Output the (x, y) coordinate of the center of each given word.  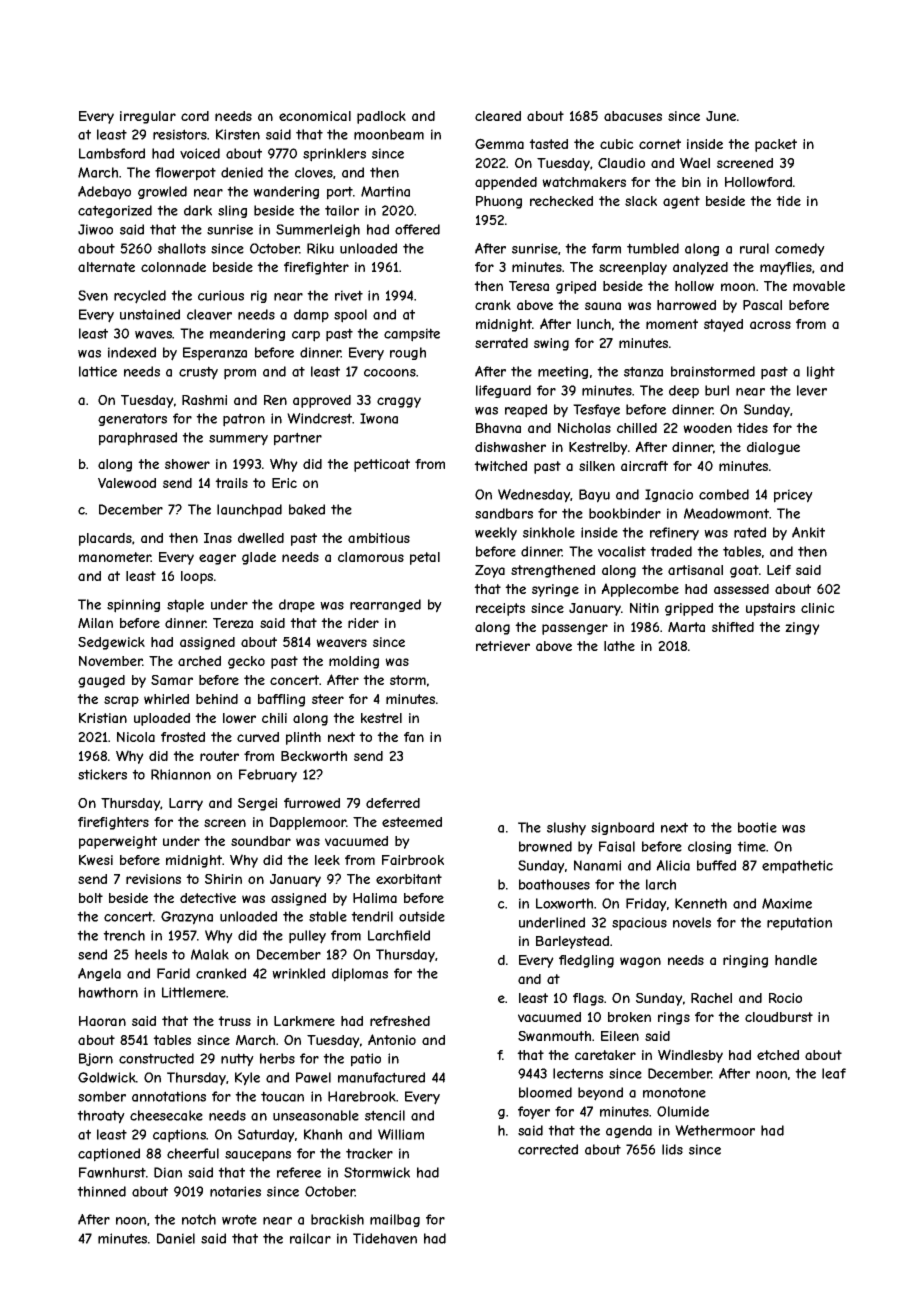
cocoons (390, 373)
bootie (757, 827)
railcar (310, 1238)
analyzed (700, 268)
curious (221, 295)
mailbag (395, 1220)
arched (199, 661)
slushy (566, 829)
